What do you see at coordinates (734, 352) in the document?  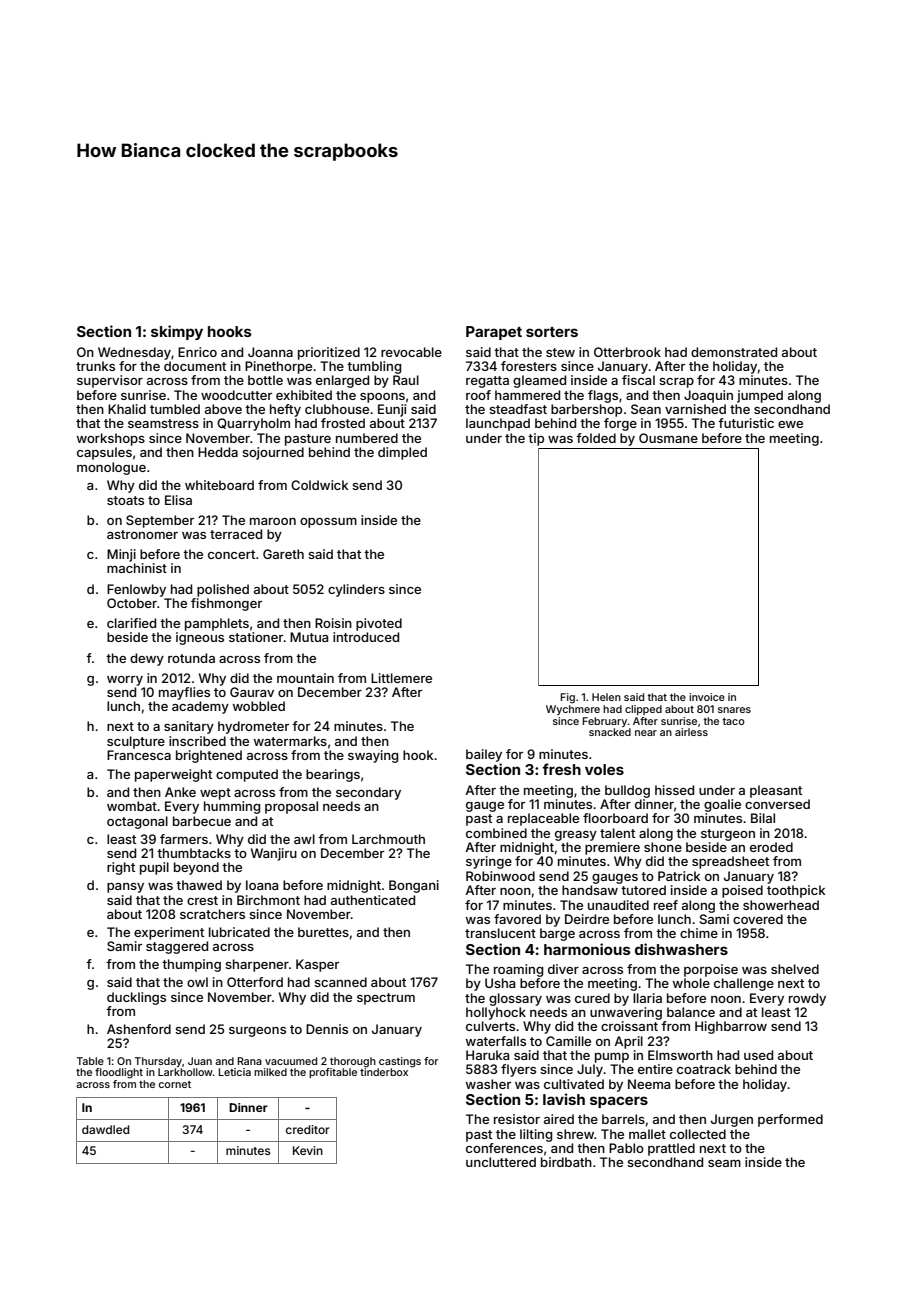 I see `demonstrated` at bounding box center [734, 352].
